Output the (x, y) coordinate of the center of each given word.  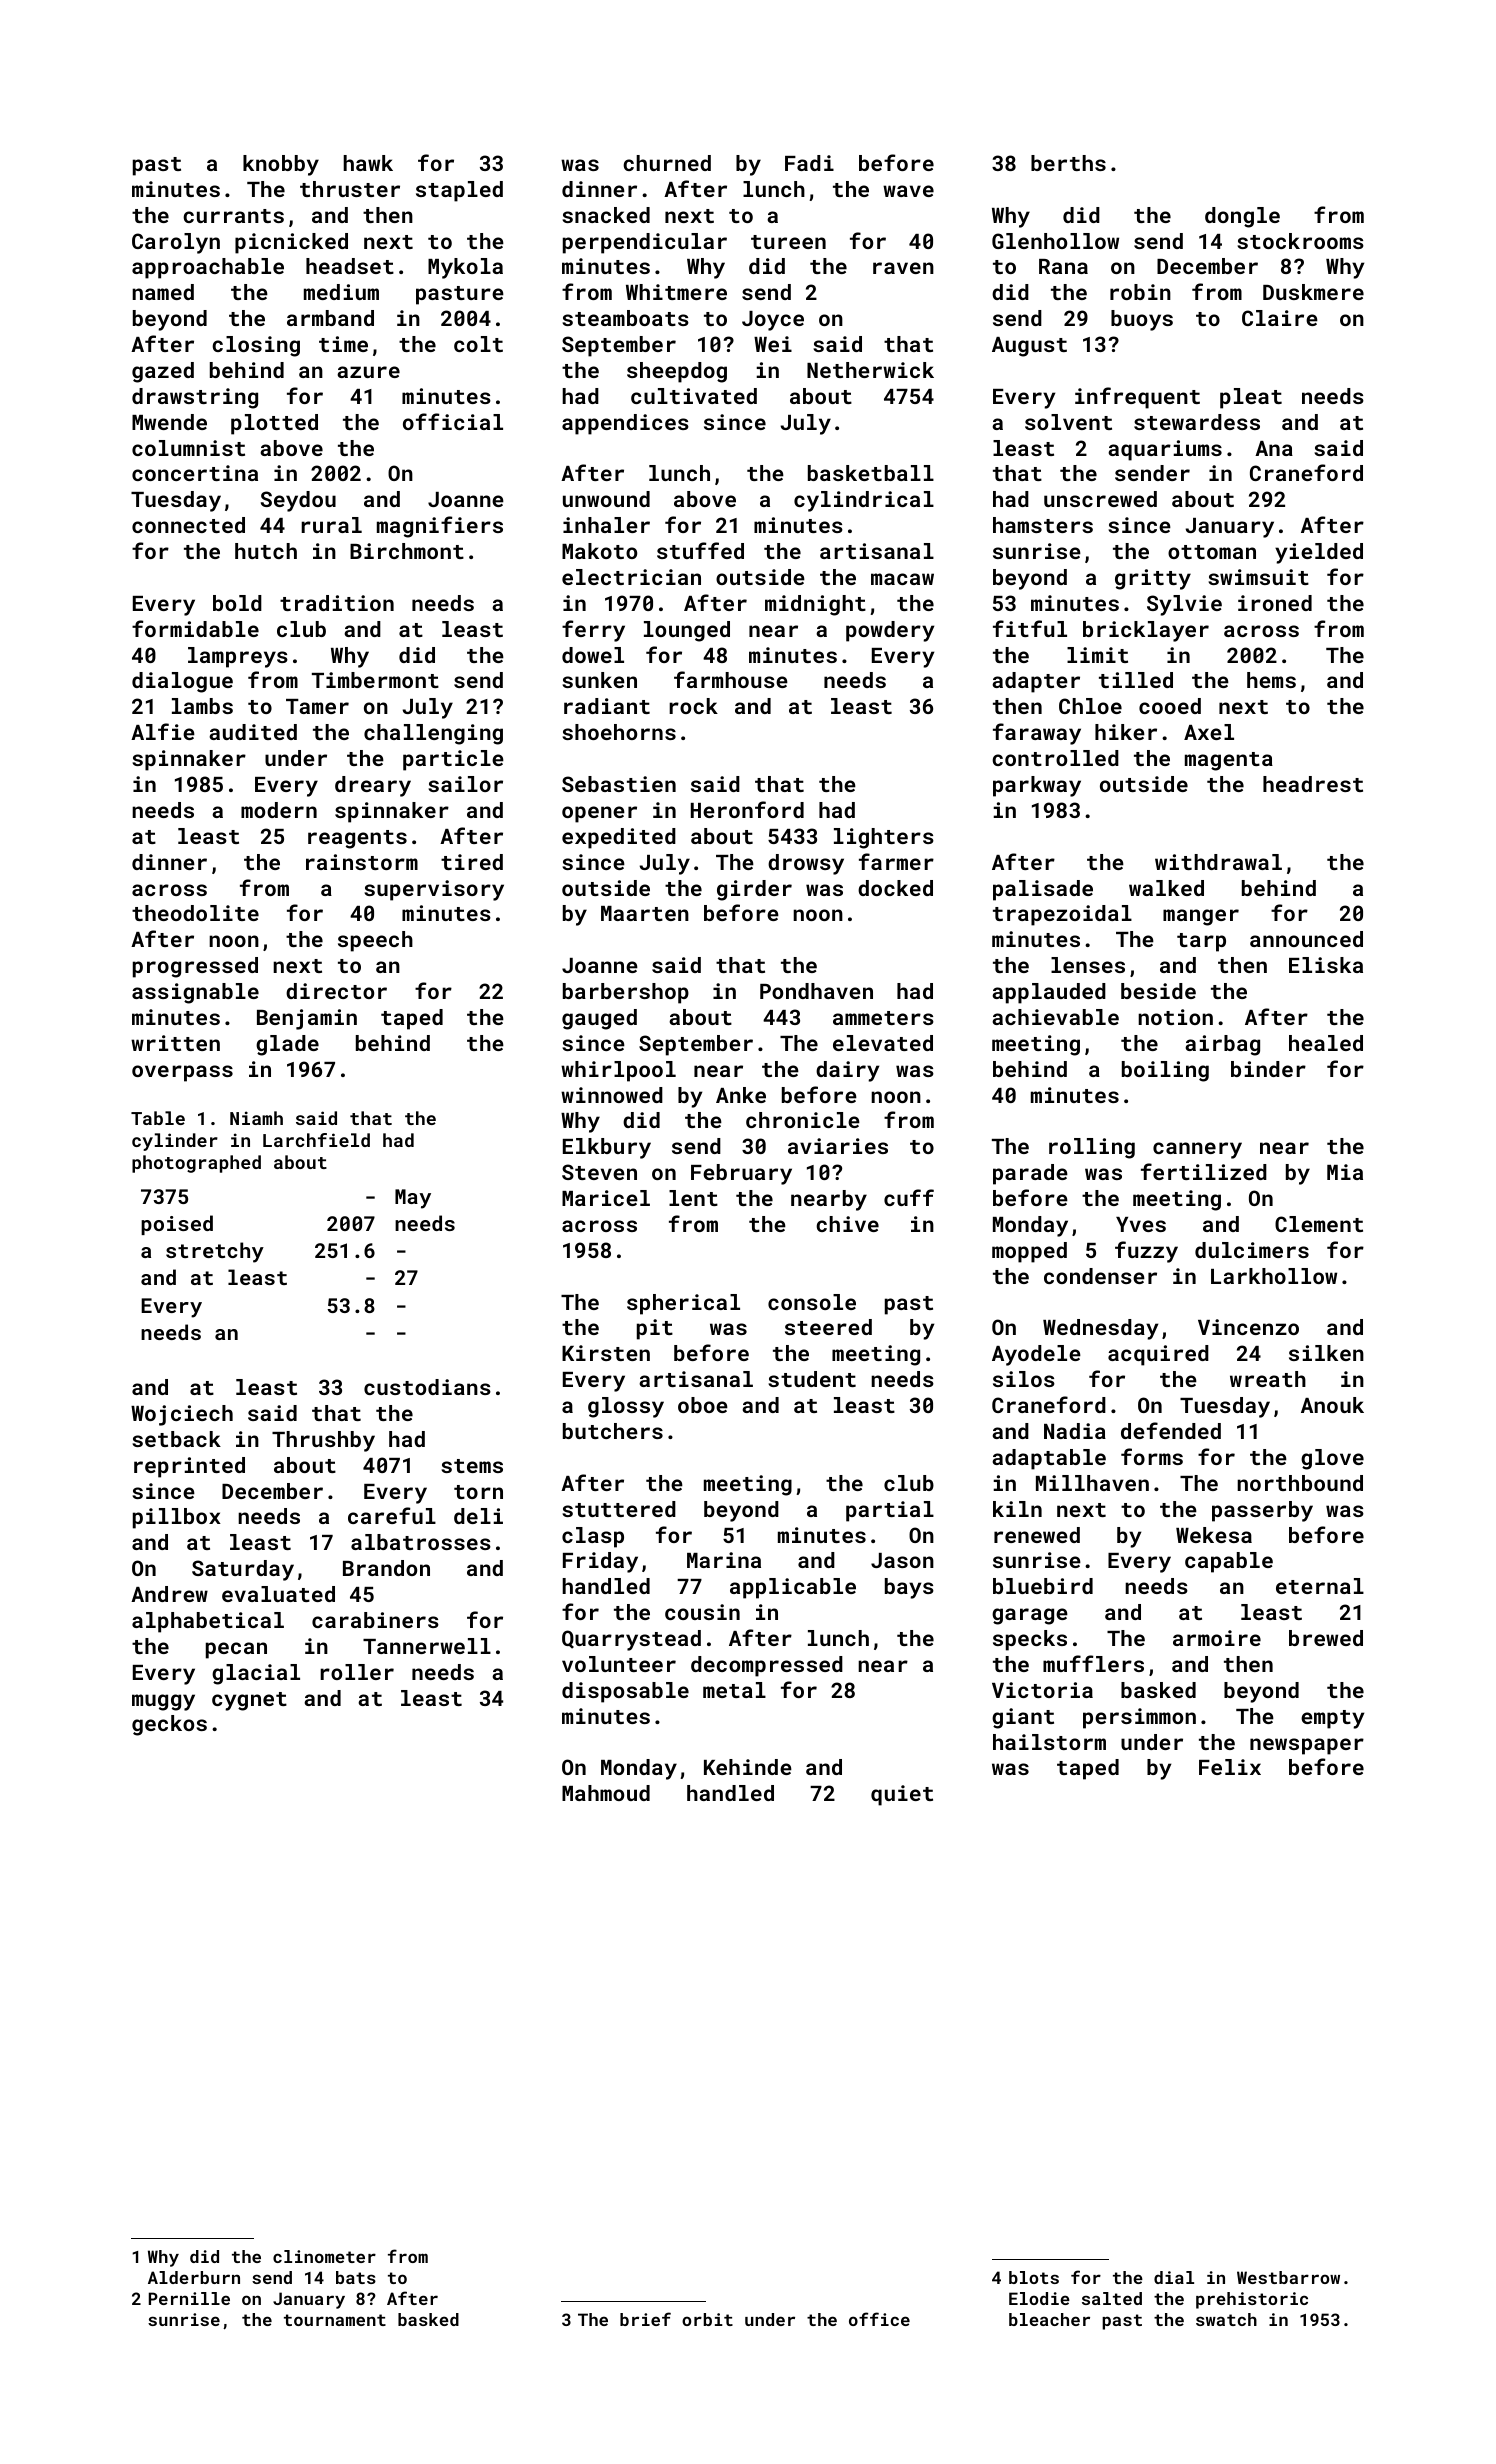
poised (177, 1225)
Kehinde (748, 1767)
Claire (1280, 318)
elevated (883, 1043)
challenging (433, 734)
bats (356, 2277)
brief (645, 2319)
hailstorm (1049, 1742)
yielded (1319, 553)
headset (350, 266)
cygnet (249, 1701)
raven (903, 268)
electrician (631, 577)
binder (1268, 1069)
